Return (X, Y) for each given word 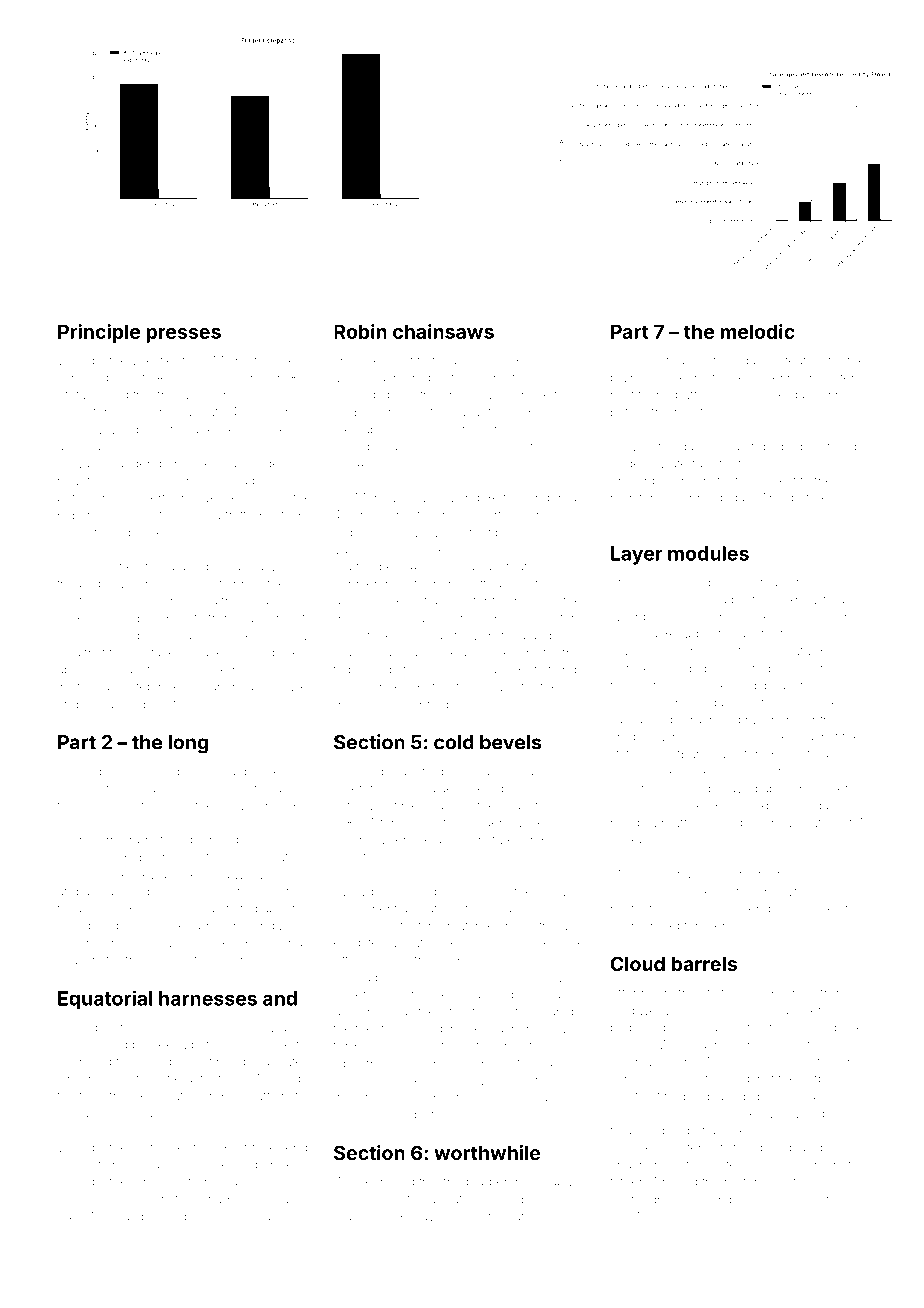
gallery (353, 705)
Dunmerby (254, 961)
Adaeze (564, 378)
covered (480, 788)
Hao (188, 635)
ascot (828, 874)
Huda (73, 1113)
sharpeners (524, 910)
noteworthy (824, 670)
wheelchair (212, 395)
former (114, 839)
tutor (754, 482)
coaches (816, 910)
